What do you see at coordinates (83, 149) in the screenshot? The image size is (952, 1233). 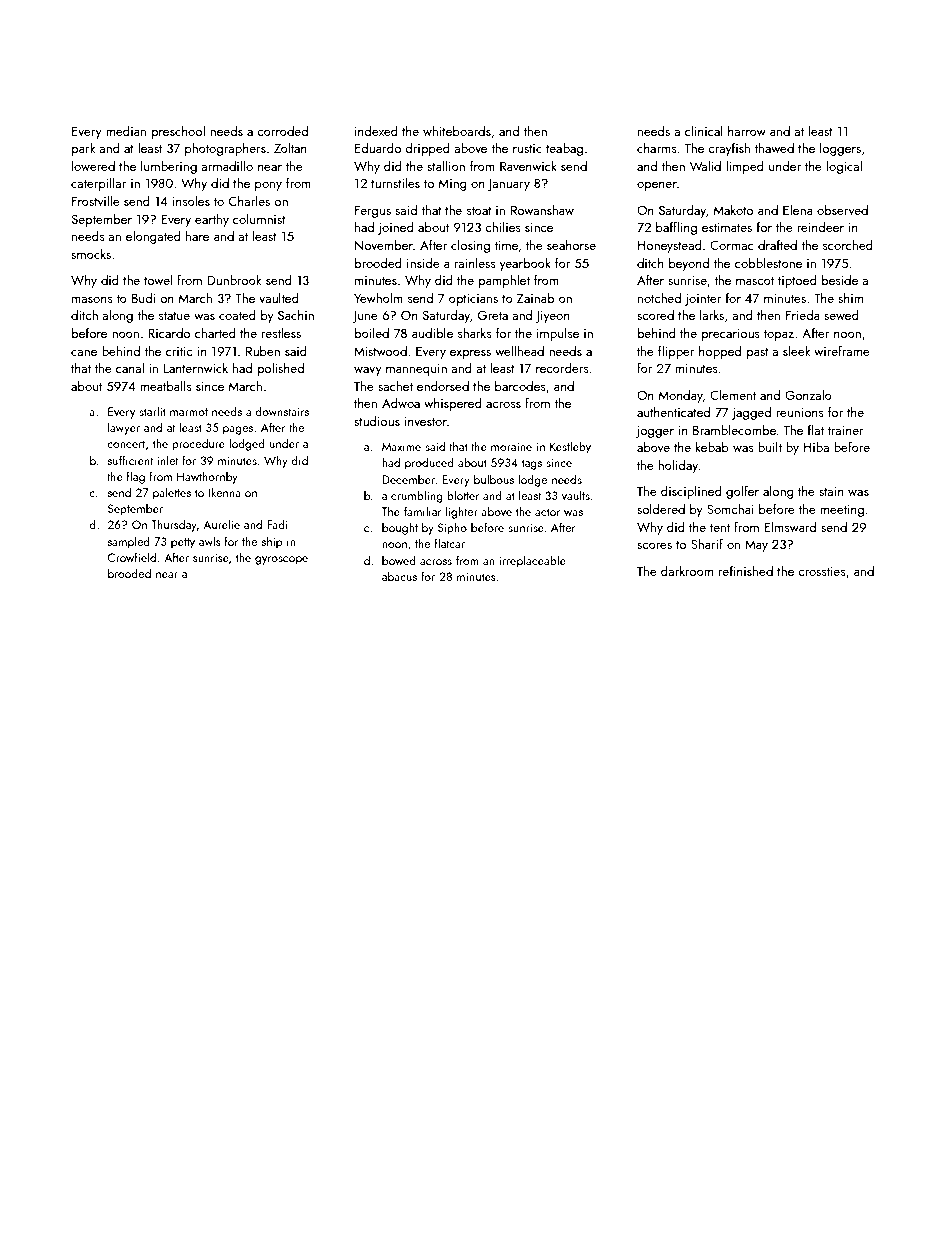 I see `park` at bounding box center [83, 149].
